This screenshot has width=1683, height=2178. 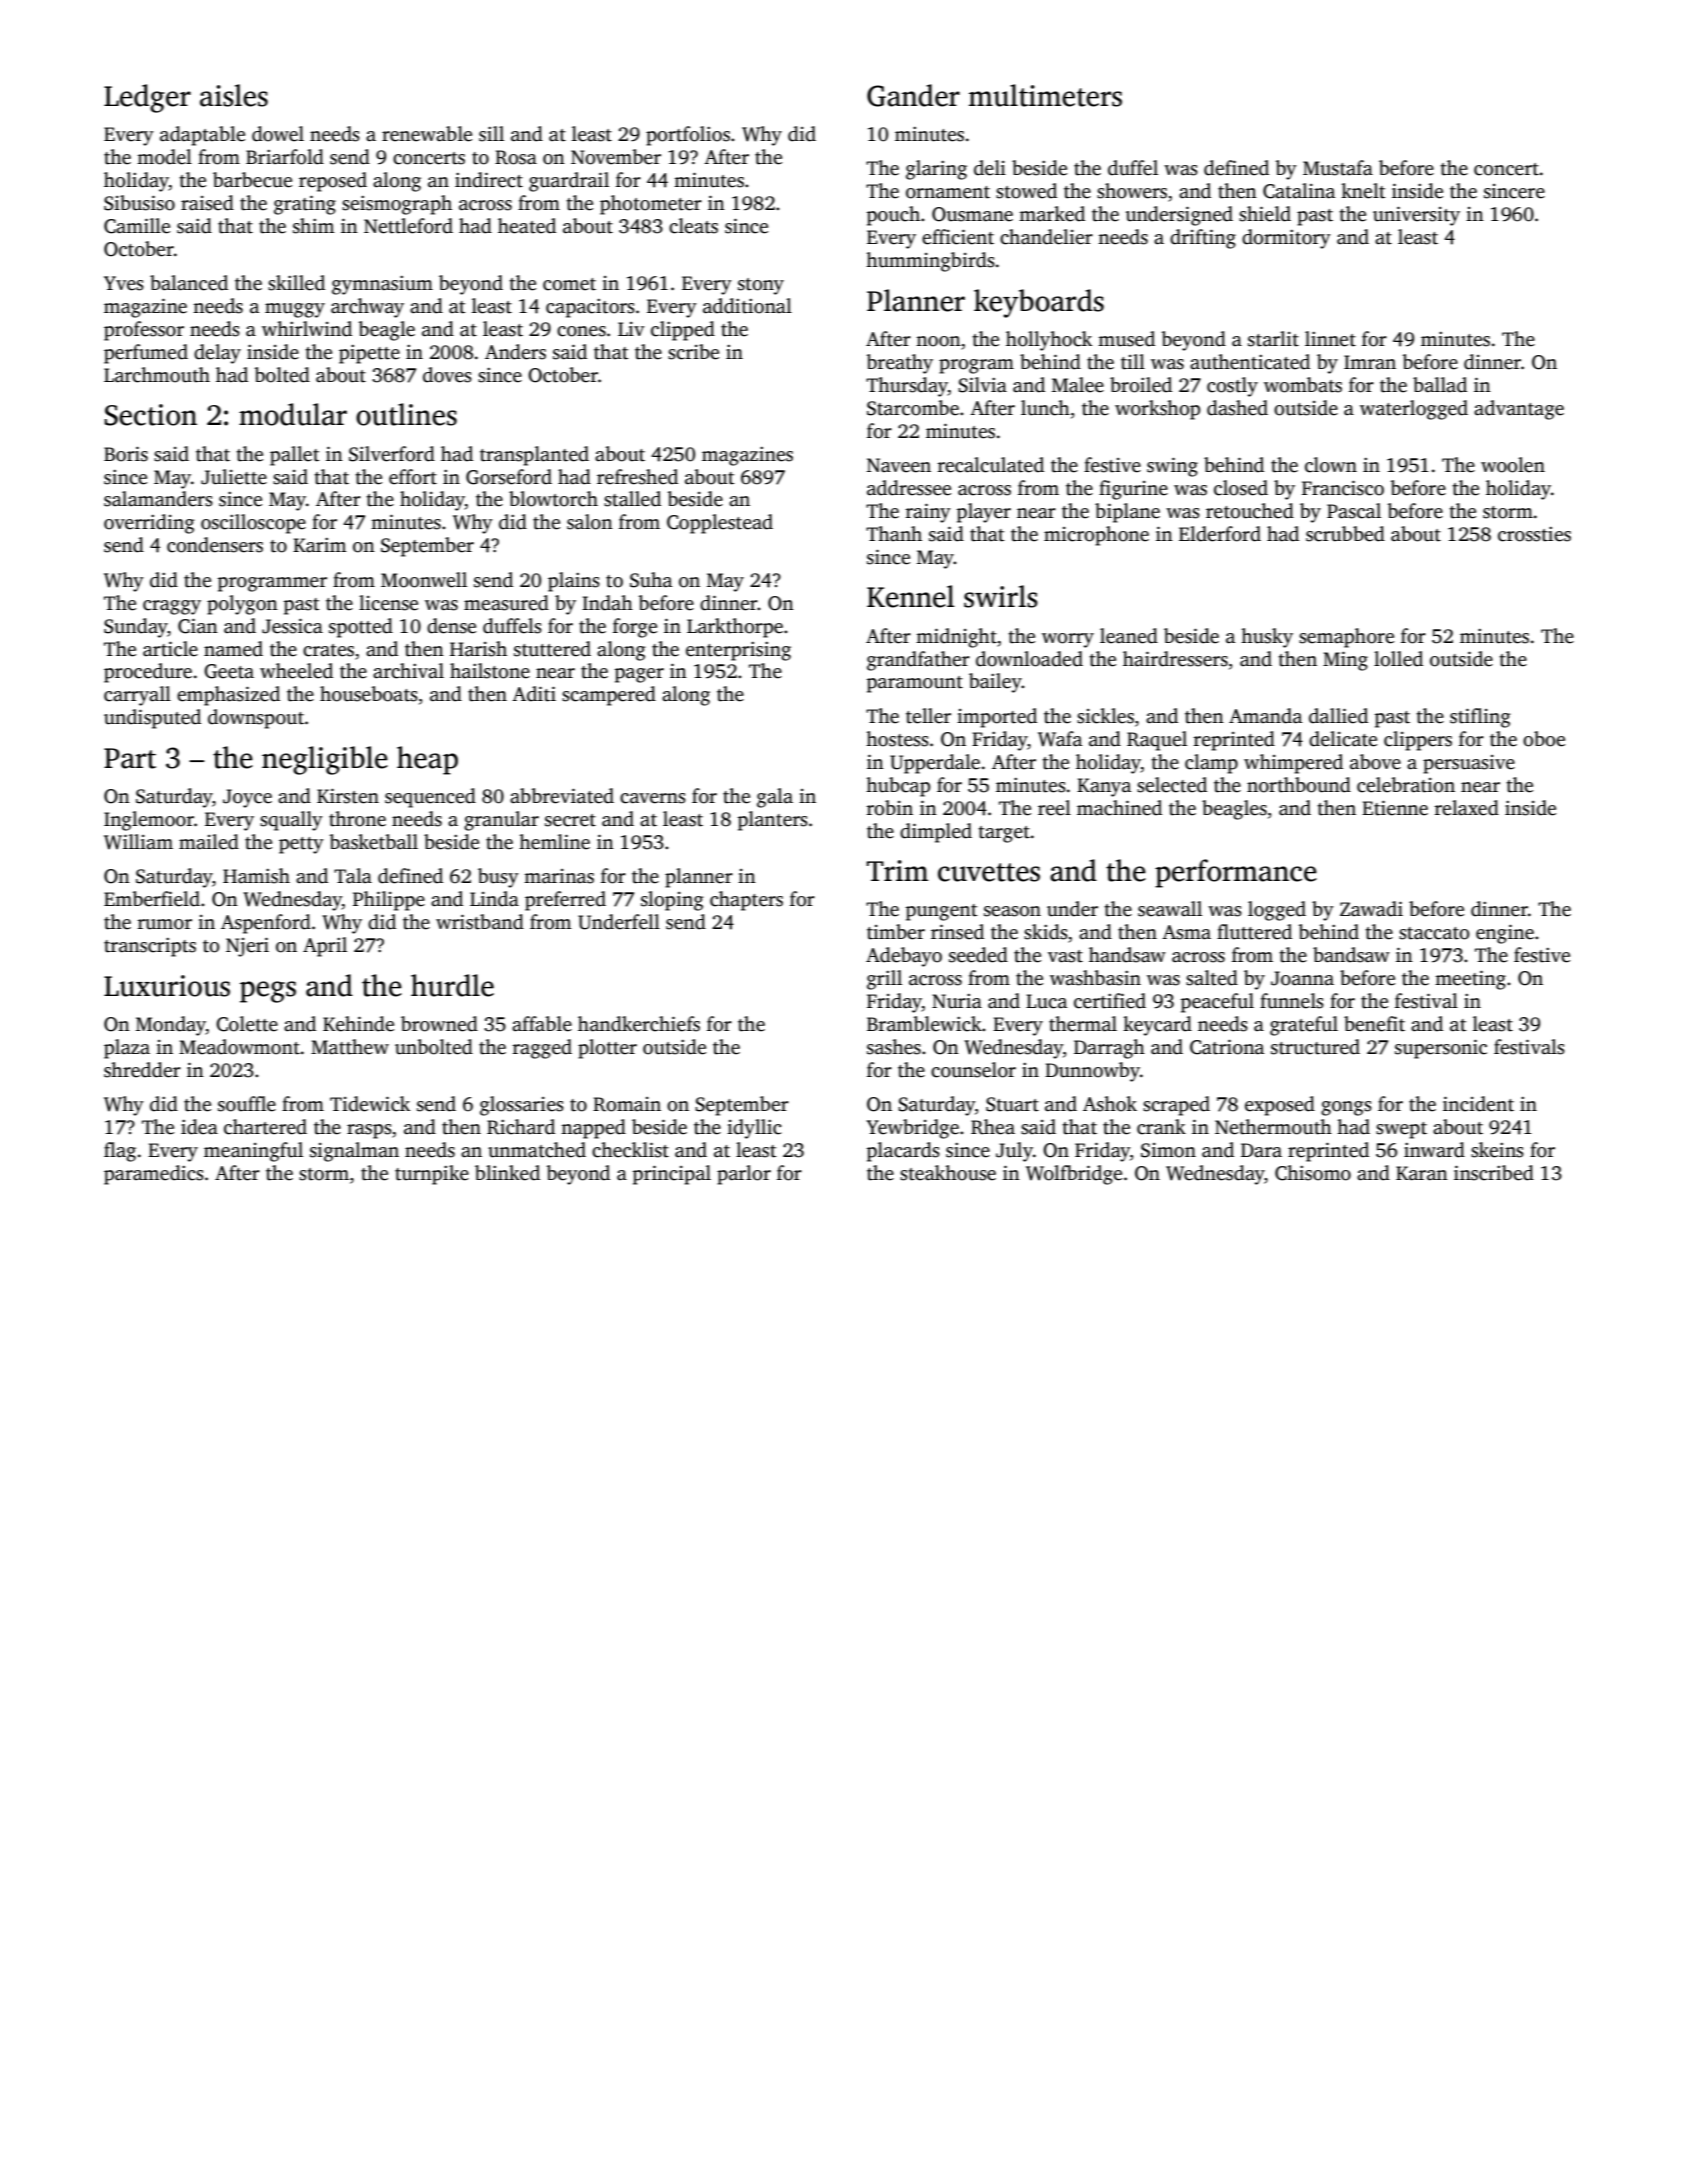 I want to click on plains, so click(x=574, y=582).
